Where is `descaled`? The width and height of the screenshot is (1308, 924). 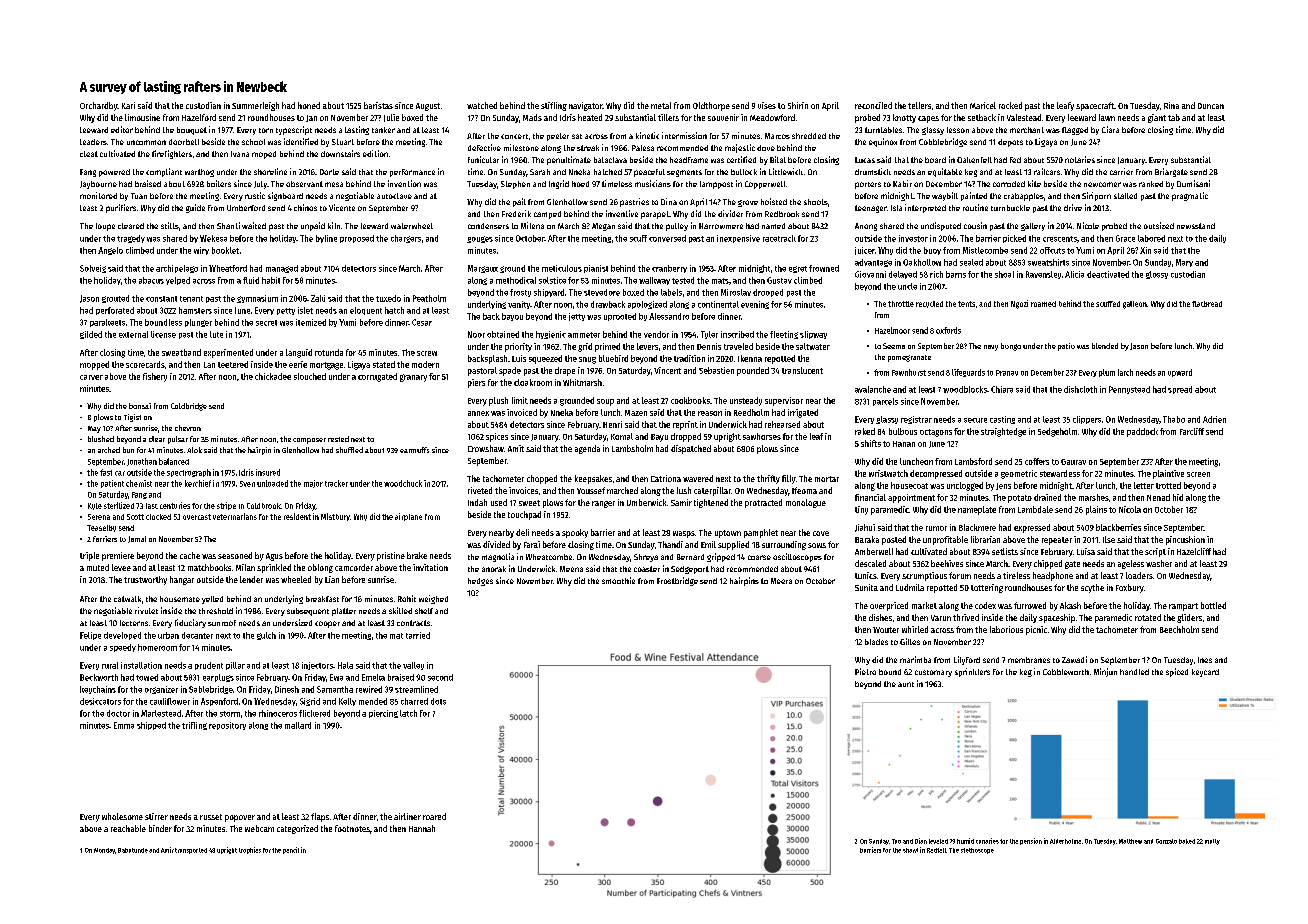
descaled is located at coordinates (870, 563).
